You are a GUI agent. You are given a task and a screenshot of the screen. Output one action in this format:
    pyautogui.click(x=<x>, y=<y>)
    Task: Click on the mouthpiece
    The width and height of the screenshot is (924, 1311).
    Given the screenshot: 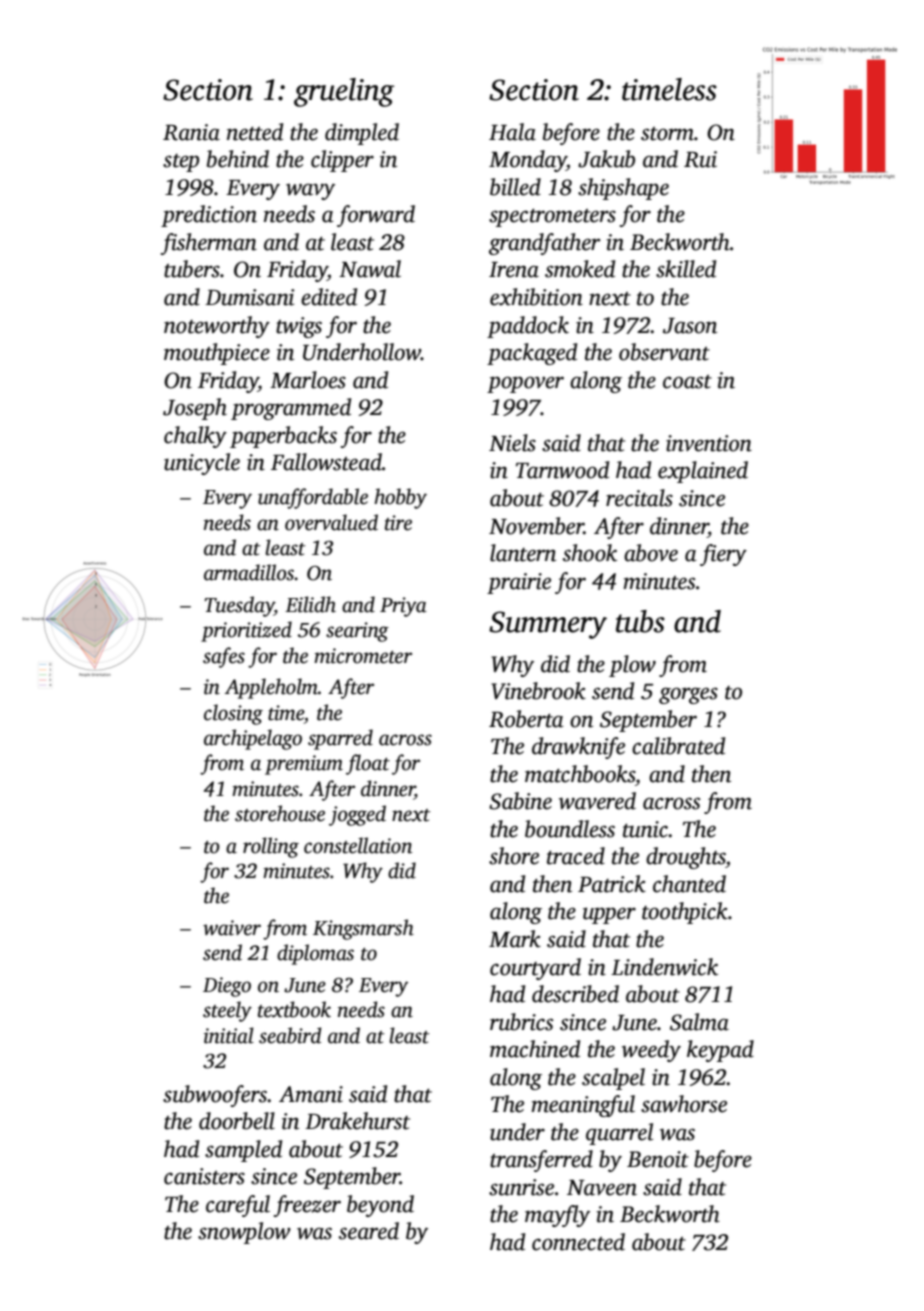 What is the action you would take?
    pyautogui.click(x=217, y=354)
